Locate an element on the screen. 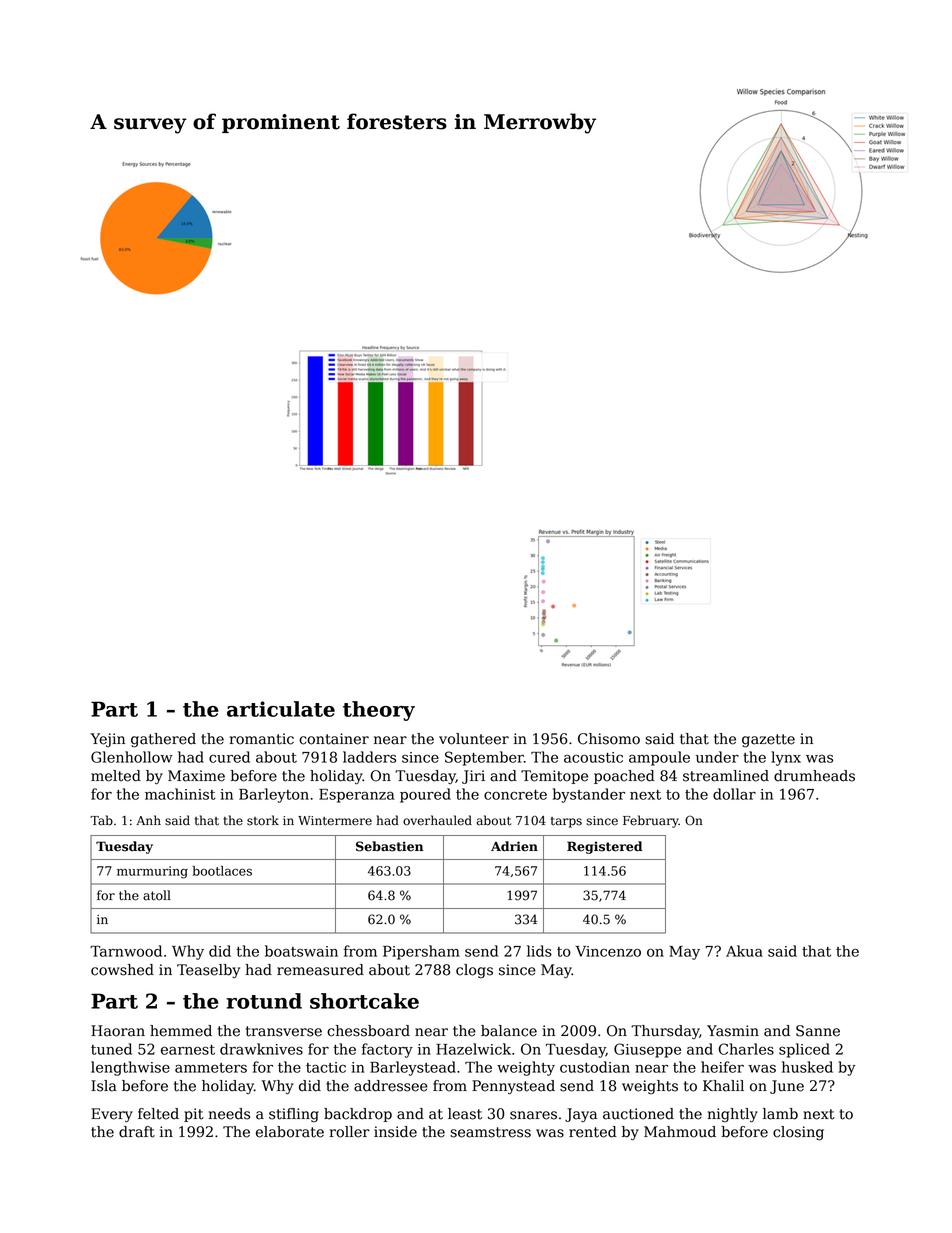  Yejin is located at coordinates (107, 740).
